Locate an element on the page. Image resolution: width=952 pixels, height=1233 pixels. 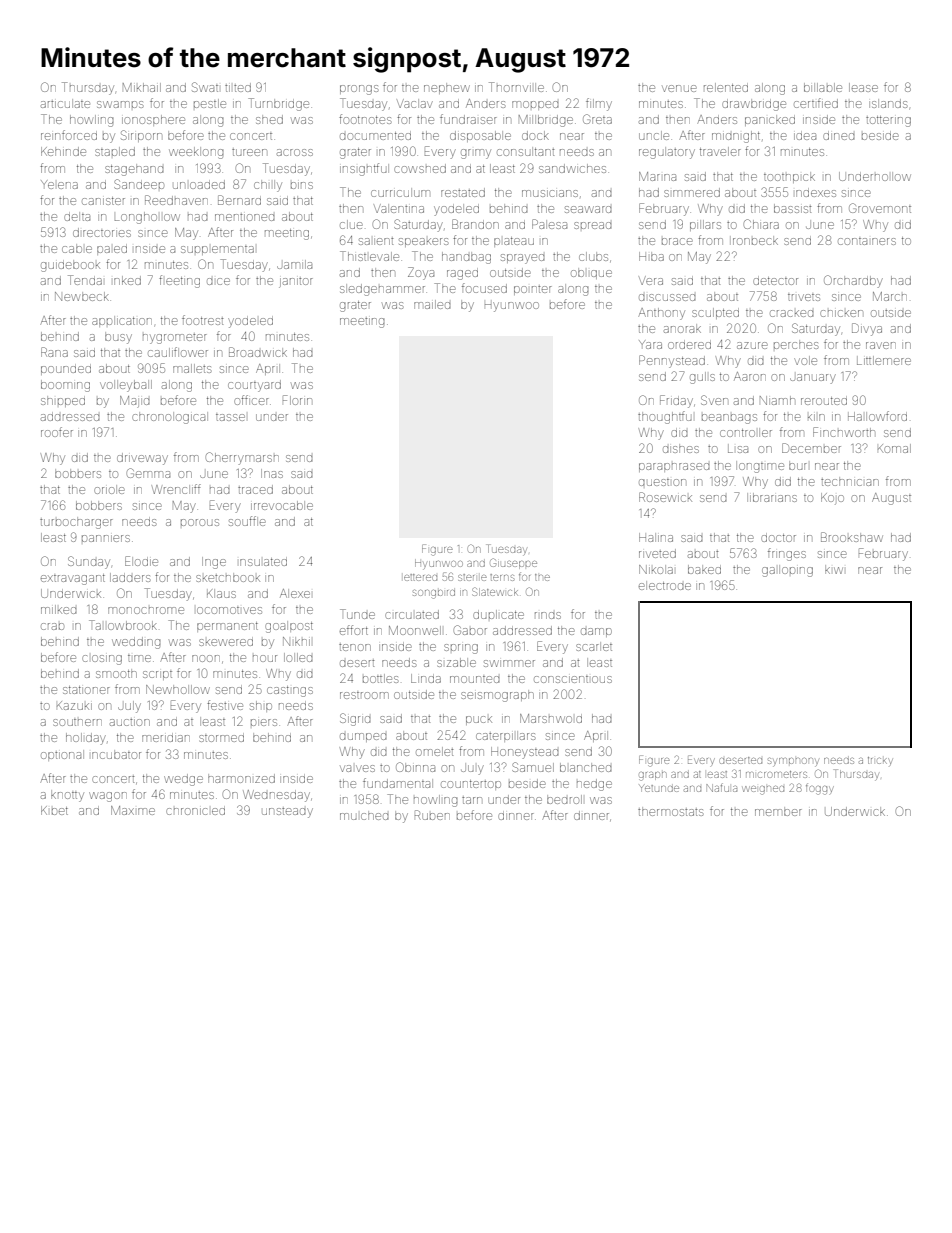
mulched is located at coordinates (364, 815).
